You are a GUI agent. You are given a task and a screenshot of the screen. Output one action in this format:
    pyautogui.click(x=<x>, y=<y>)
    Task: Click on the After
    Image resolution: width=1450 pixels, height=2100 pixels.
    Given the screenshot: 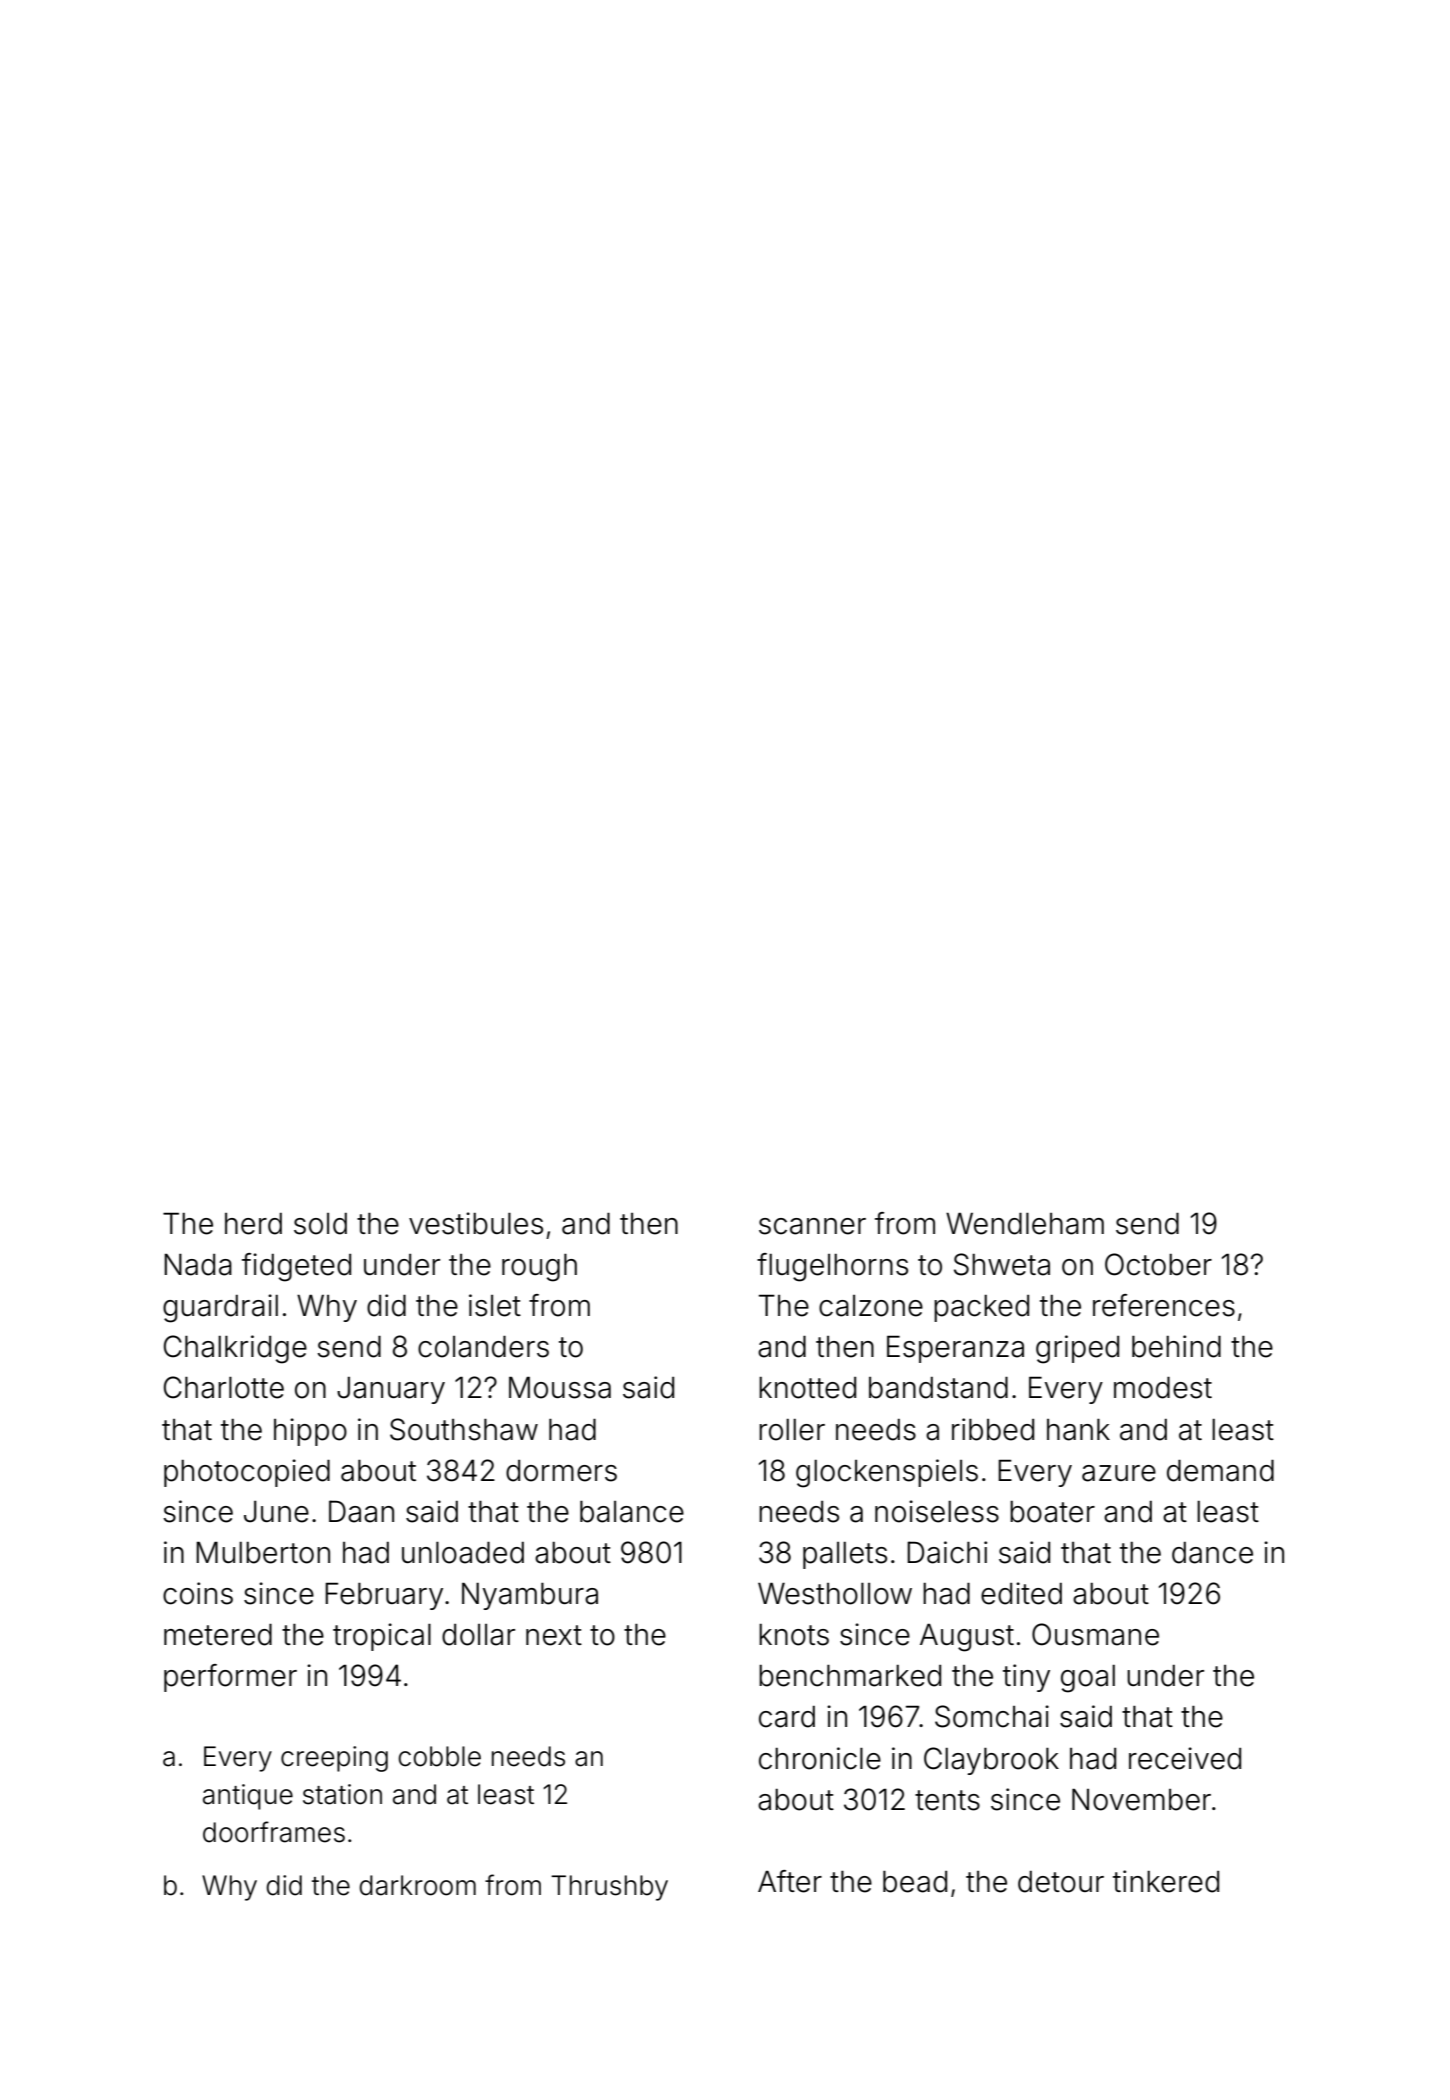 What is the action you would take?
    pyautogui.click(x=790, y=1881)
